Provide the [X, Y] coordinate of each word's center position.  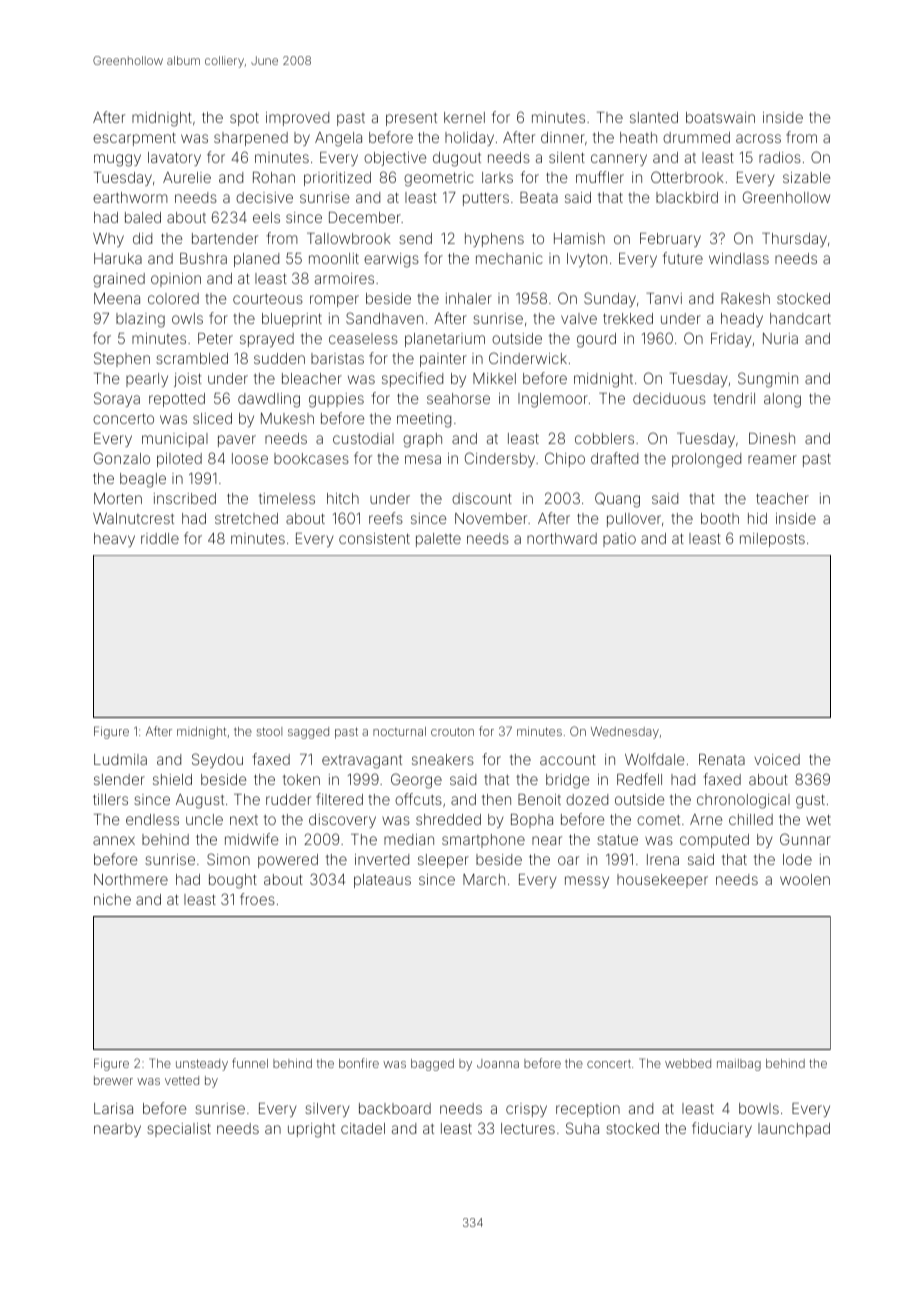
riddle [160, 538]
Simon [228, 859]
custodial [363, 438]
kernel [464, 117]
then [496, 799]
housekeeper [662, 881]
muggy [117, 160]
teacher [782, 498]
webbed [688, 1063]
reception [588, 1110]
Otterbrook [687, 177]
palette [438, 540]
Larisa [113, 1108]
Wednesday [625, 733]
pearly [147, 380]
